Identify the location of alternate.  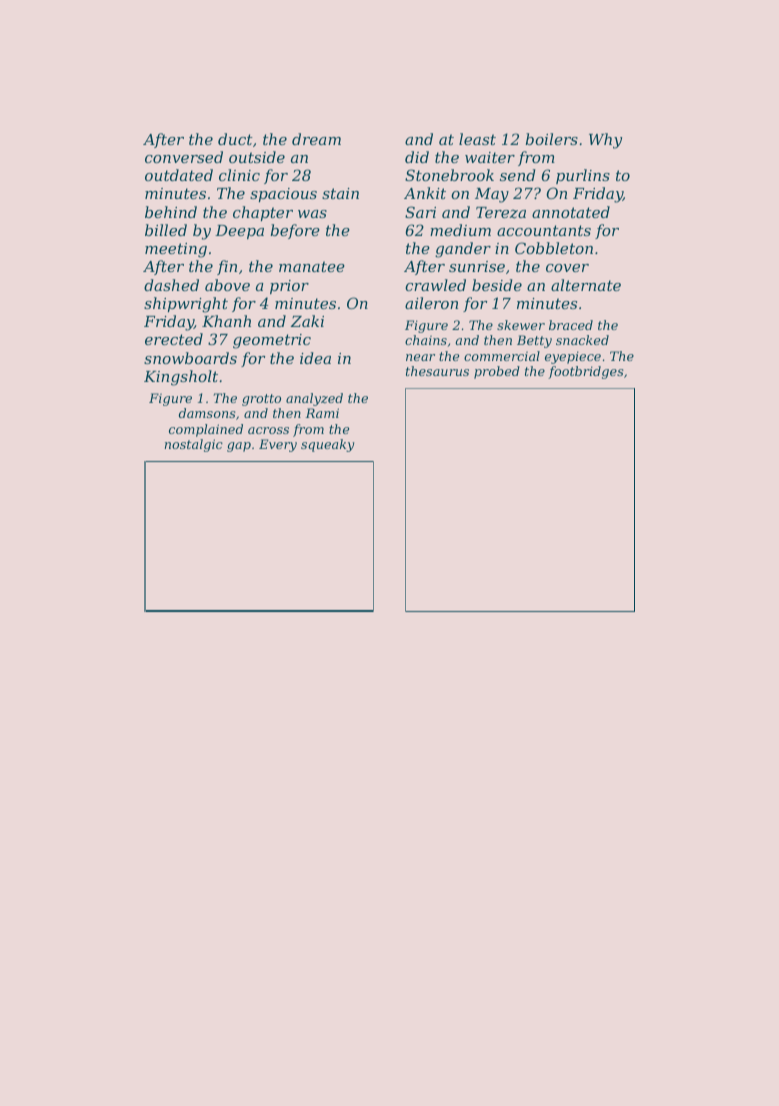
(586, 285).
